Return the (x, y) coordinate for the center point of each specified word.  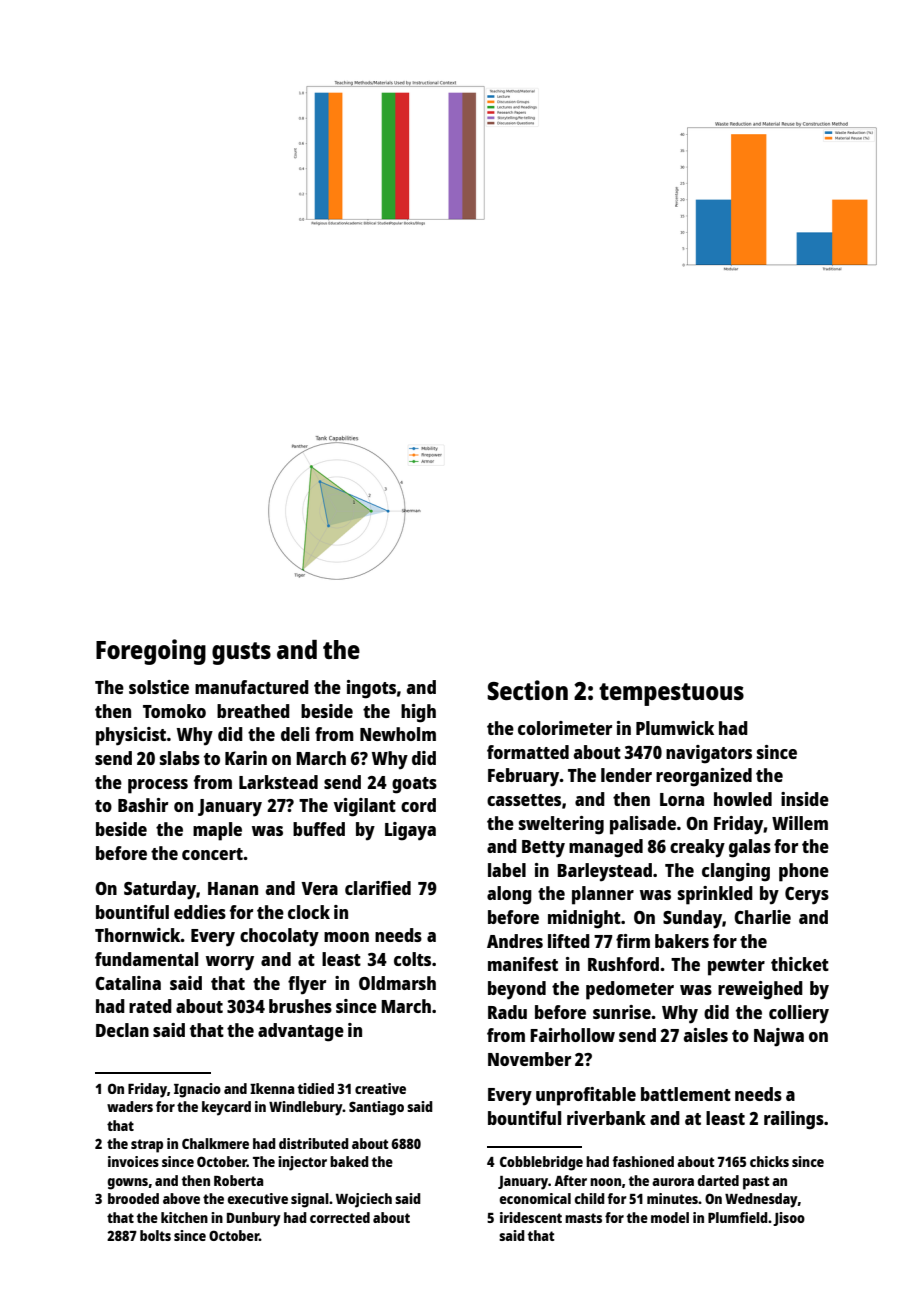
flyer (307, 985)
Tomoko (174, 711)
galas (750, 848)
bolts (155, 1235)
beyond (517, 990)
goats (414, 785)
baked (349, 1161)
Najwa (779, 1037)
